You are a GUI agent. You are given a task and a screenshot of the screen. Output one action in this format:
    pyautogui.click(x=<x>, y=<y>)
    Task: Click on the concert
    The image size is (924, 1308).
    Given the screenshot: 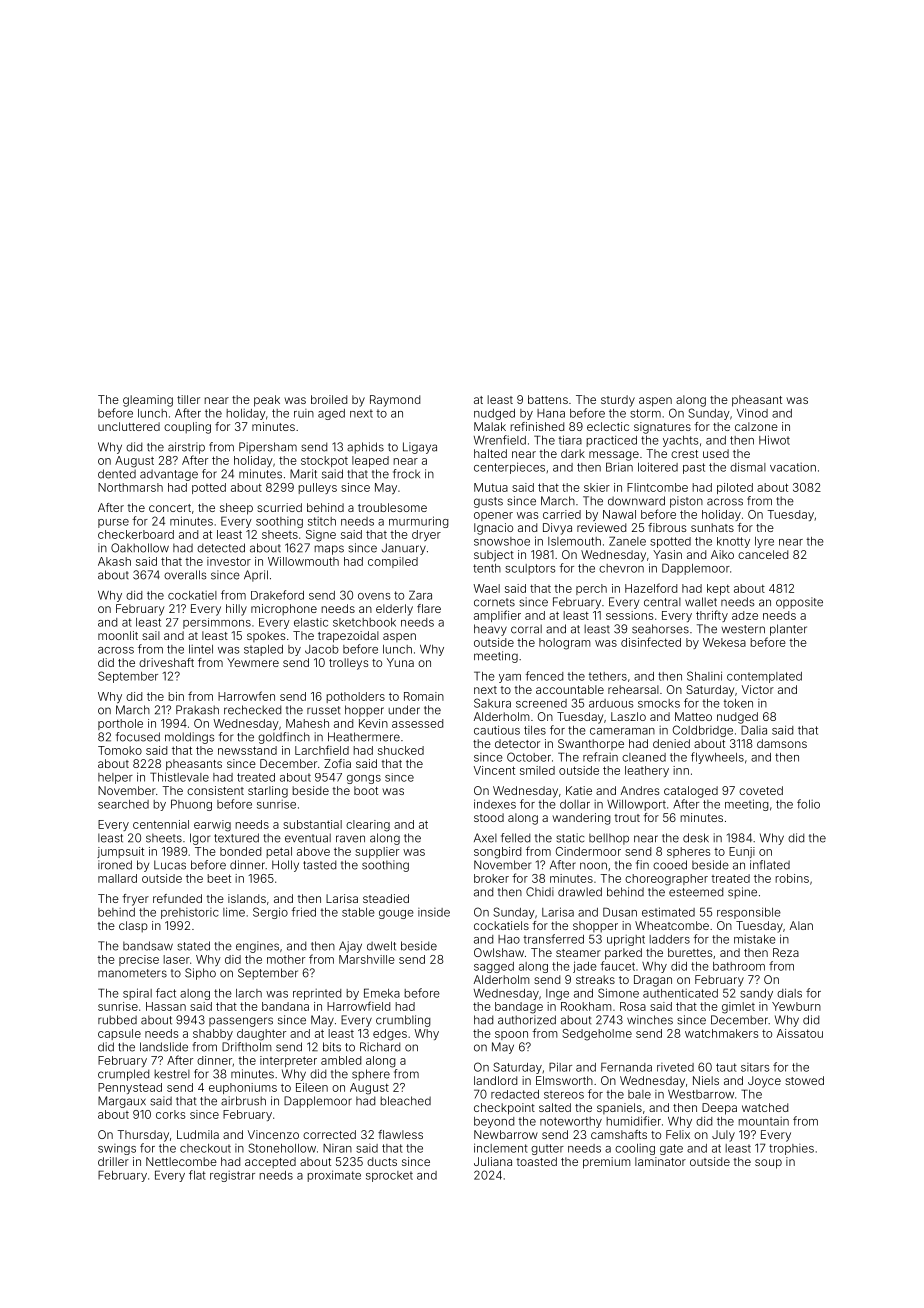 What is the action you would take?
    pyautogui.click(x=170, y=508)
